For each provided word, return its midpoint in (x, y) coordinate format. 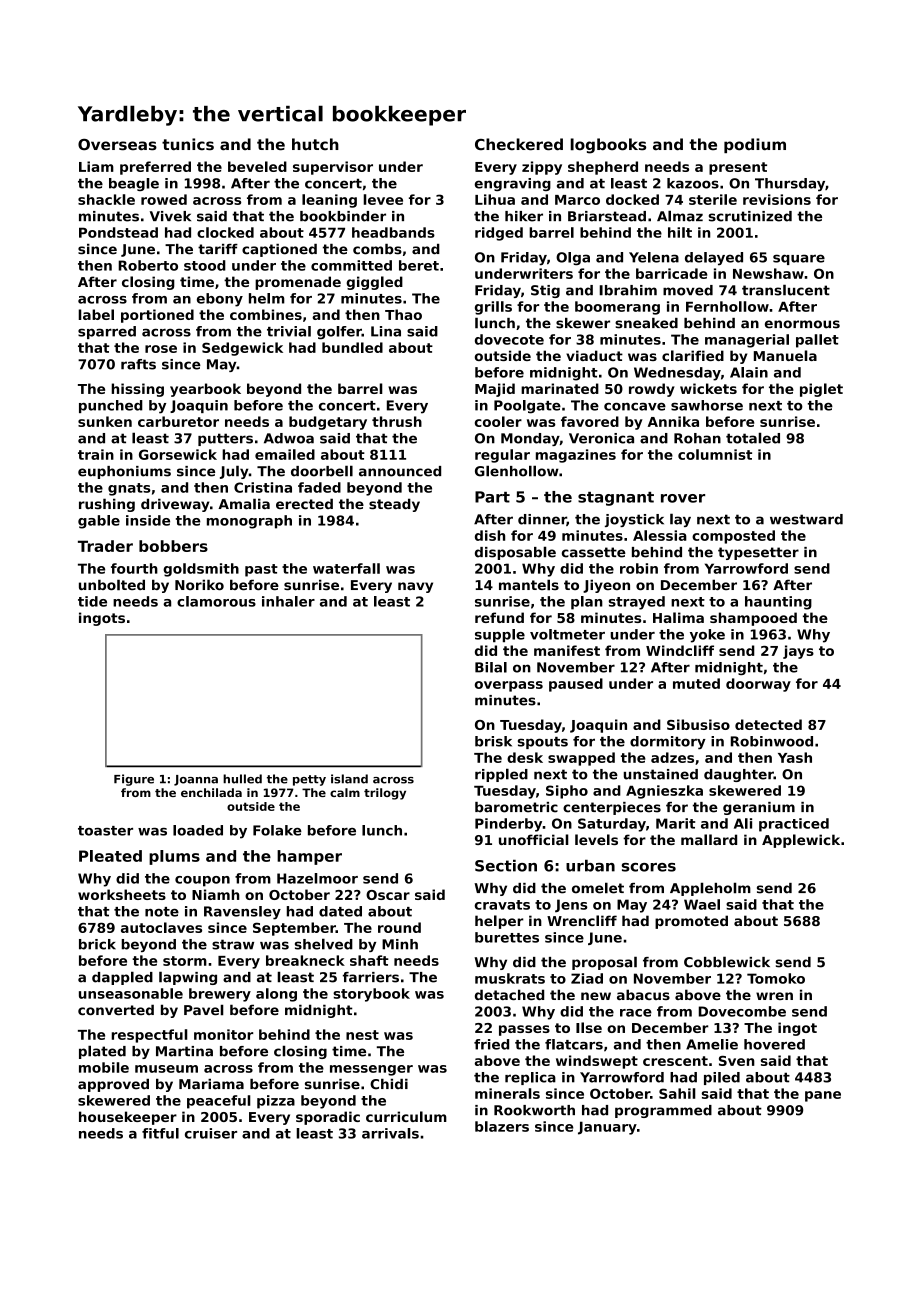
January (607, 1128)
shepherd (603, 168)
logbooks (608, 146)
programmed (663, 1111)
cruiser (211, 1133)
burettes (507, 937)
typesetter (758, 553)
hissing (137, 390)
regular (502, 456)
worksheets (122, 894)
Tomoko (776, 978)
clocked (225, 232)
